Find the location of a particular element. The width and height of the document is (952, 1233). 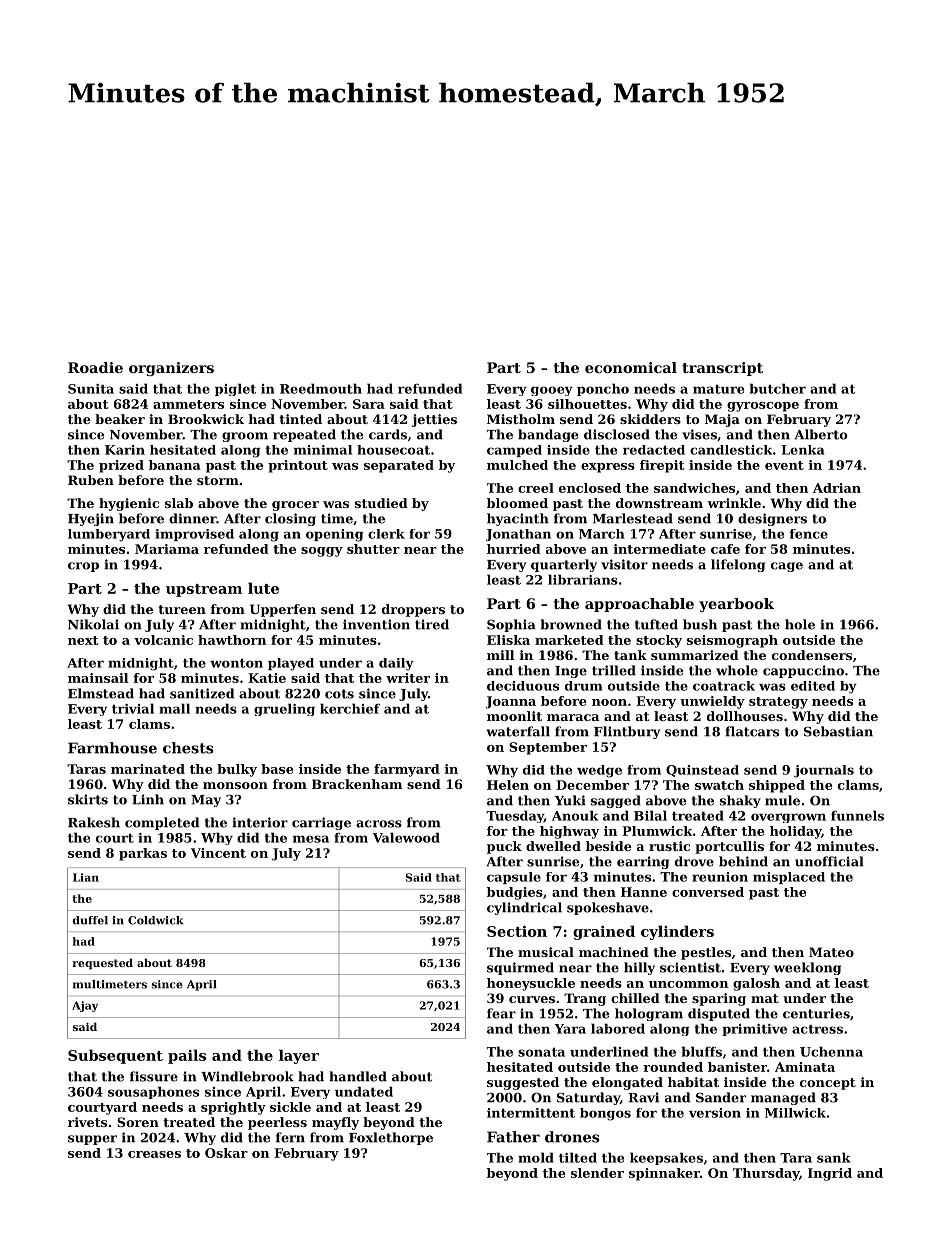

lute is located at coordinates (263, 588).
